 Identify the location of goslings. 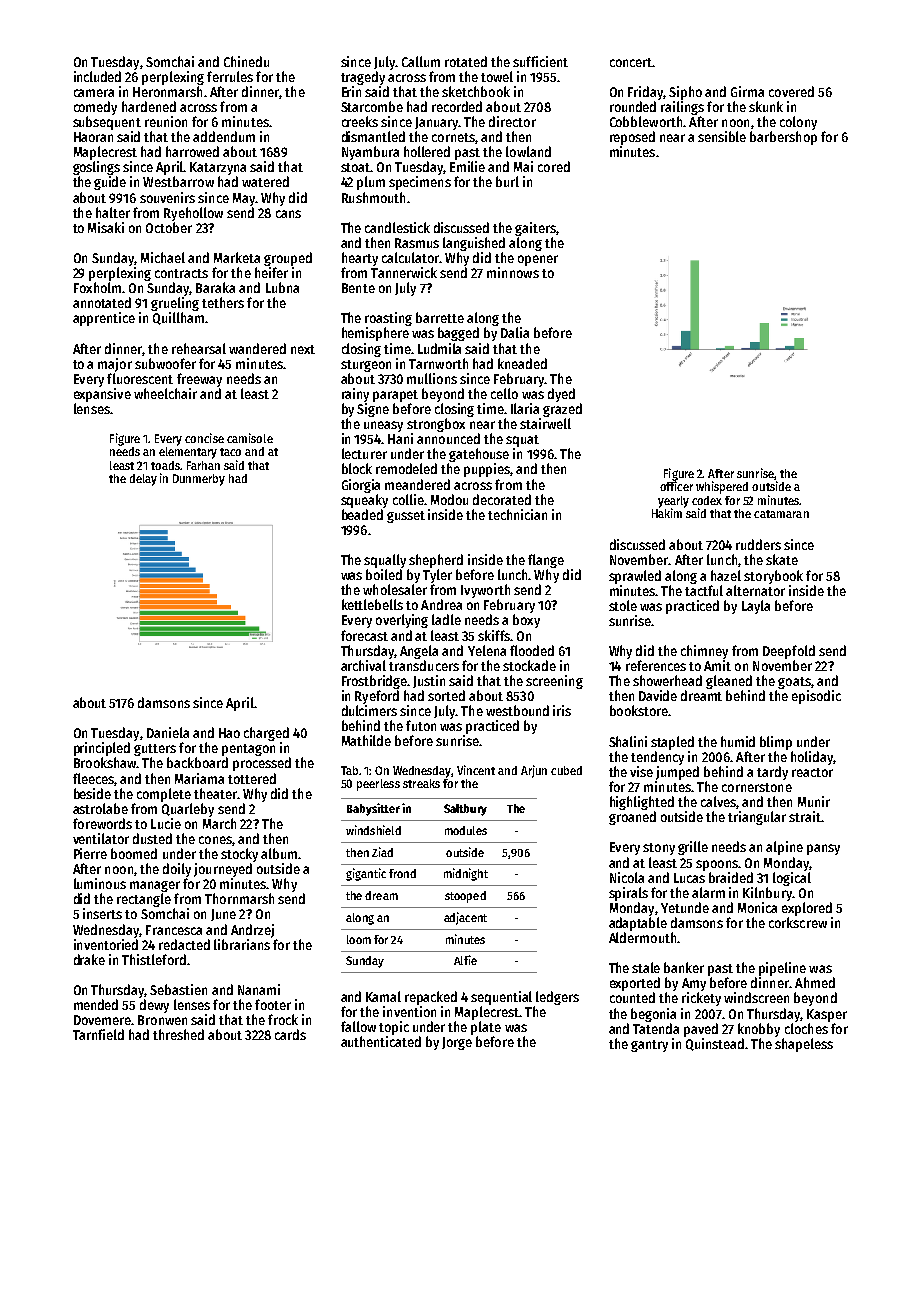
(96, 168).
